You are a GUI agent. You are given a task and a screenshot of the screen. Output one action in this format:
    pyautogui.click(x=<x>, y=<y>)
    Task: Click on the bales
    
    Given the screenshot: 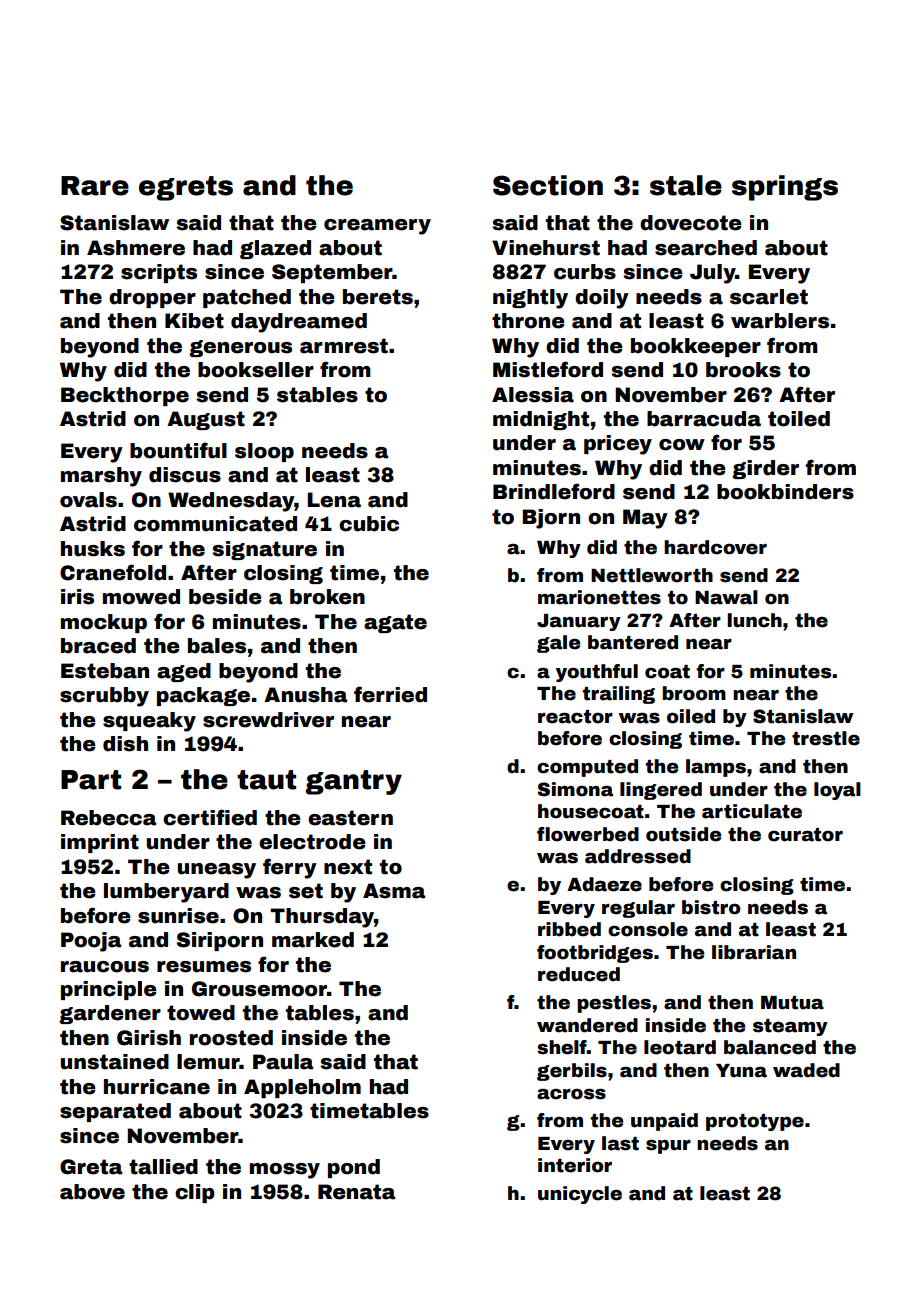 What is the action you would take?
    pyautogui.click(x=217, y=646)
